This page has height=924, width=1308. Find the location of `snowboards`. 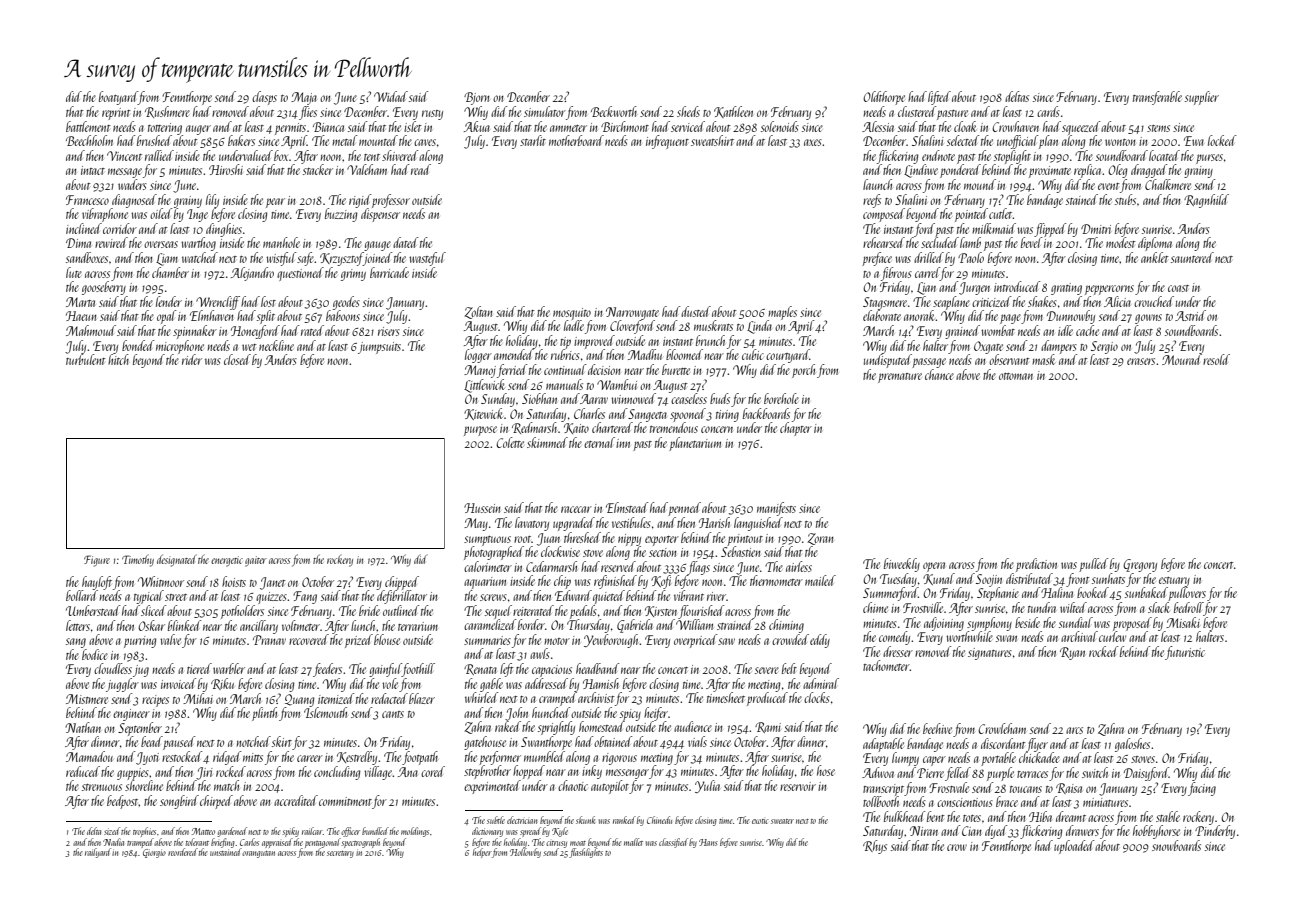

snowboards is located at coordinates (1176, 845).
